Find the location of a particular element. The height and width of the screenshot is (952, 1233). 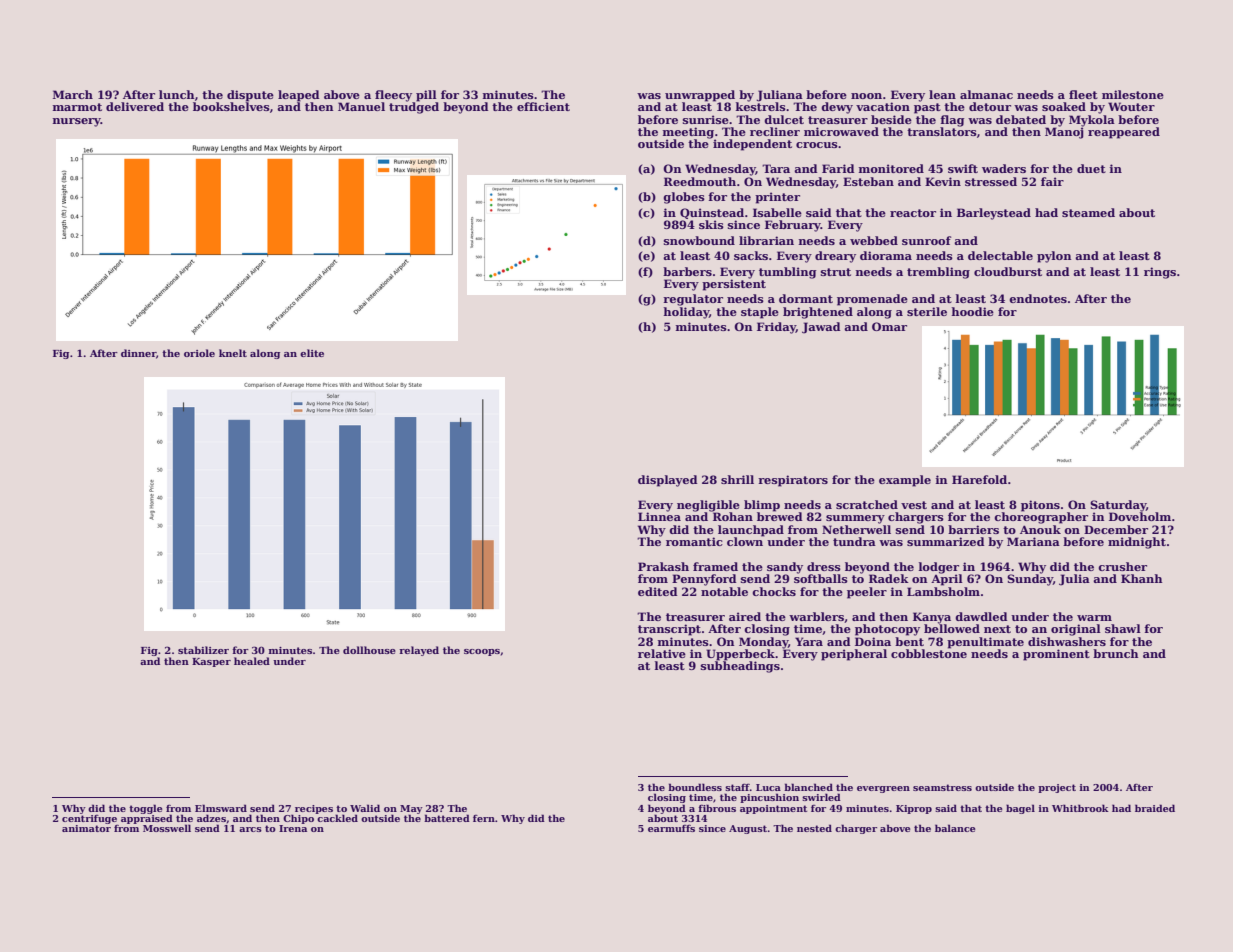

penultimate is located at coordinates (985, 643).
